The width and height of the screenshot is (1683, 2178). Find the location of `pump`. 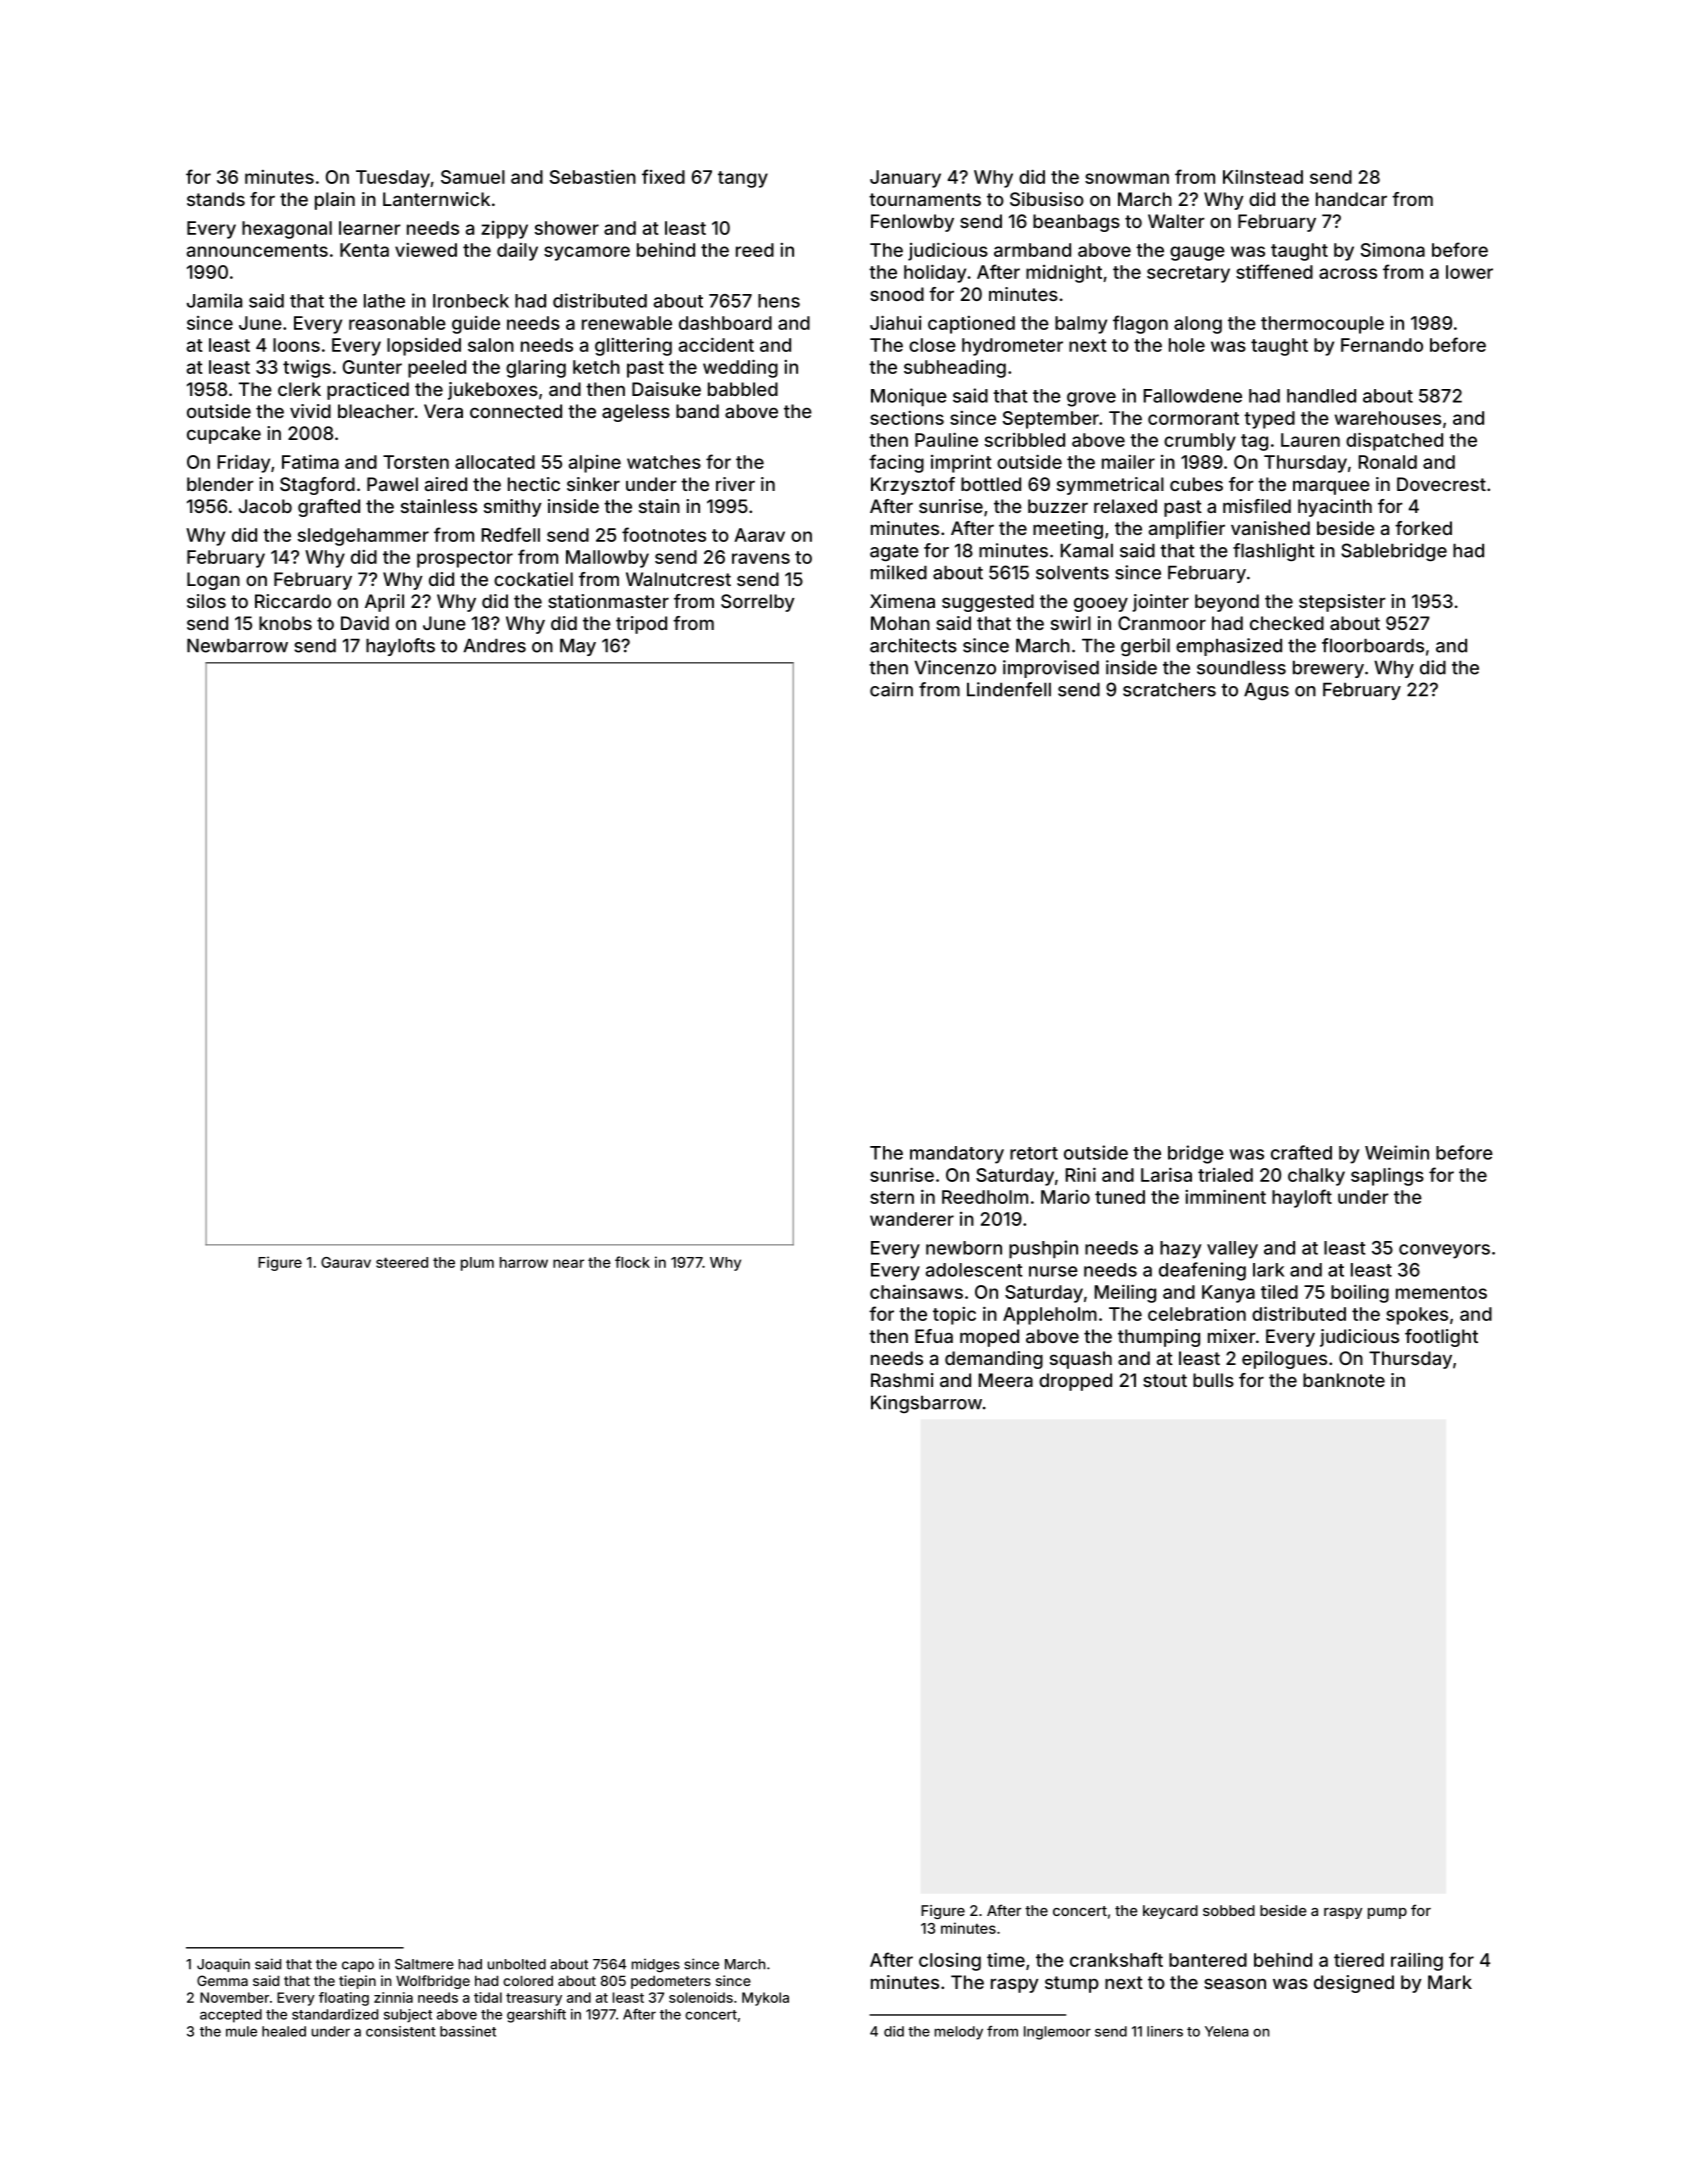

pump is located at coordinates (1387, 1913).
